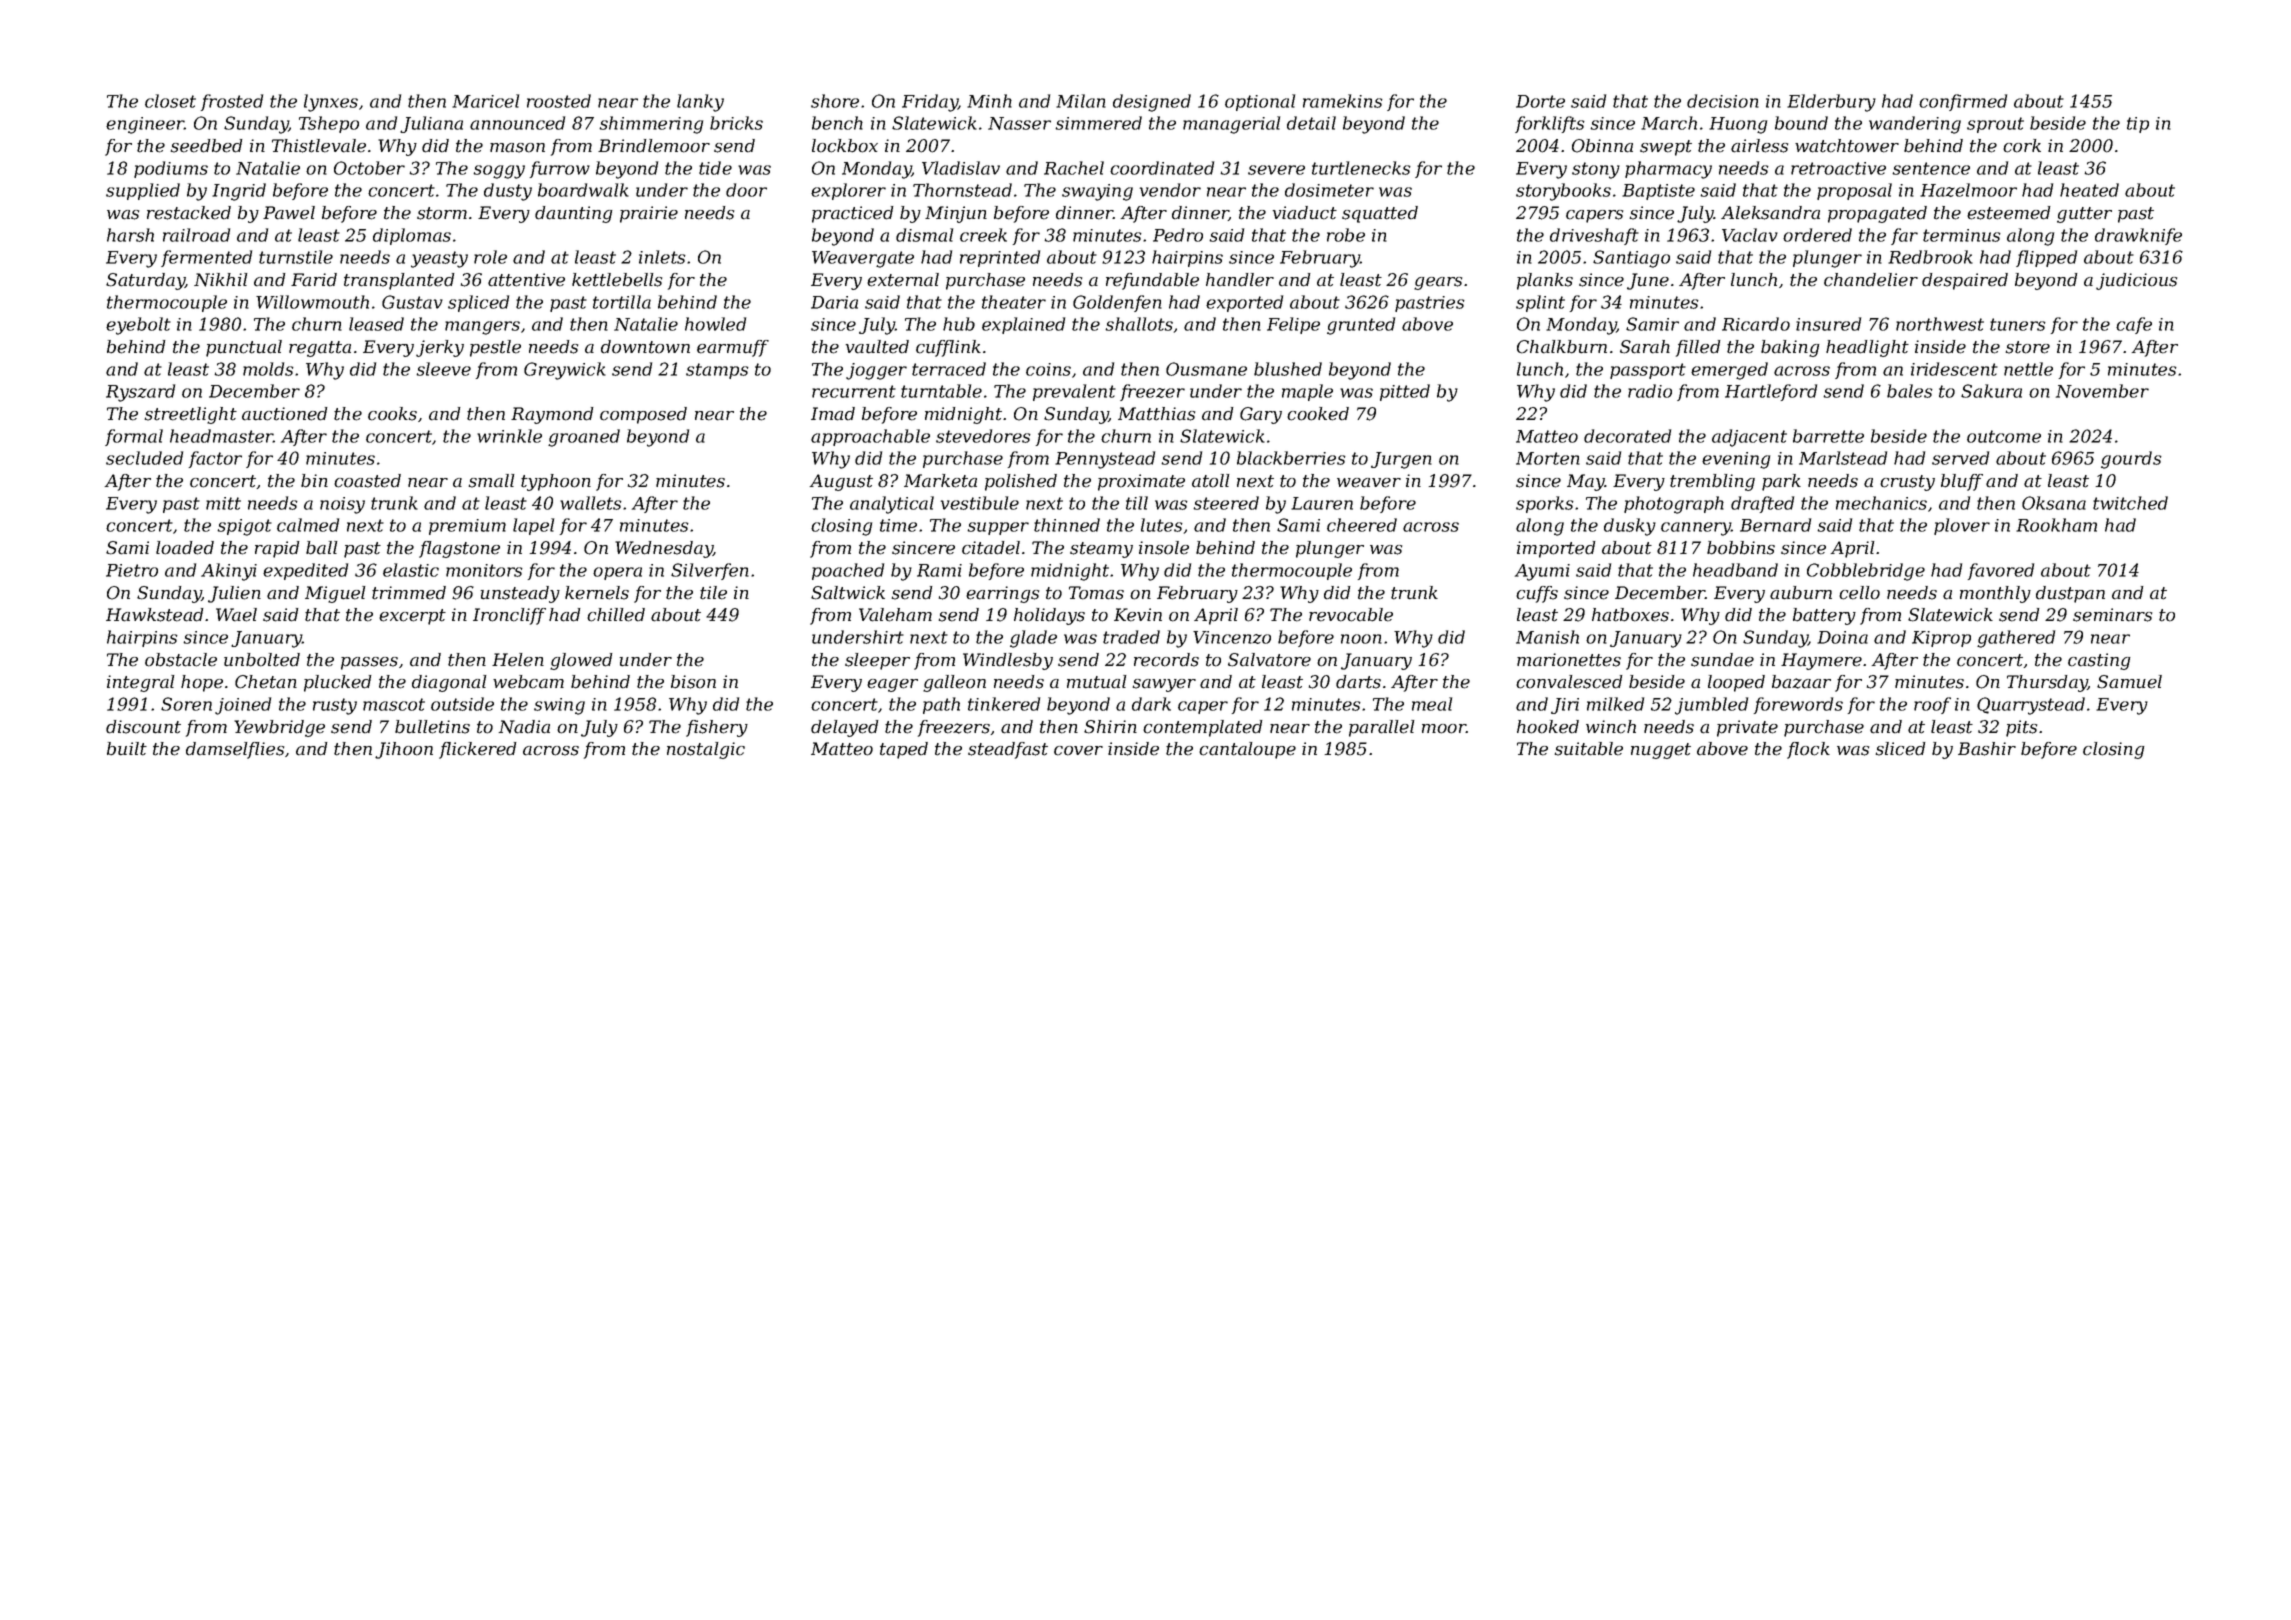  What do you see at coordinates (154, 615) in the page?
I see `Hawkstead` at bounding box center [154, 615].
